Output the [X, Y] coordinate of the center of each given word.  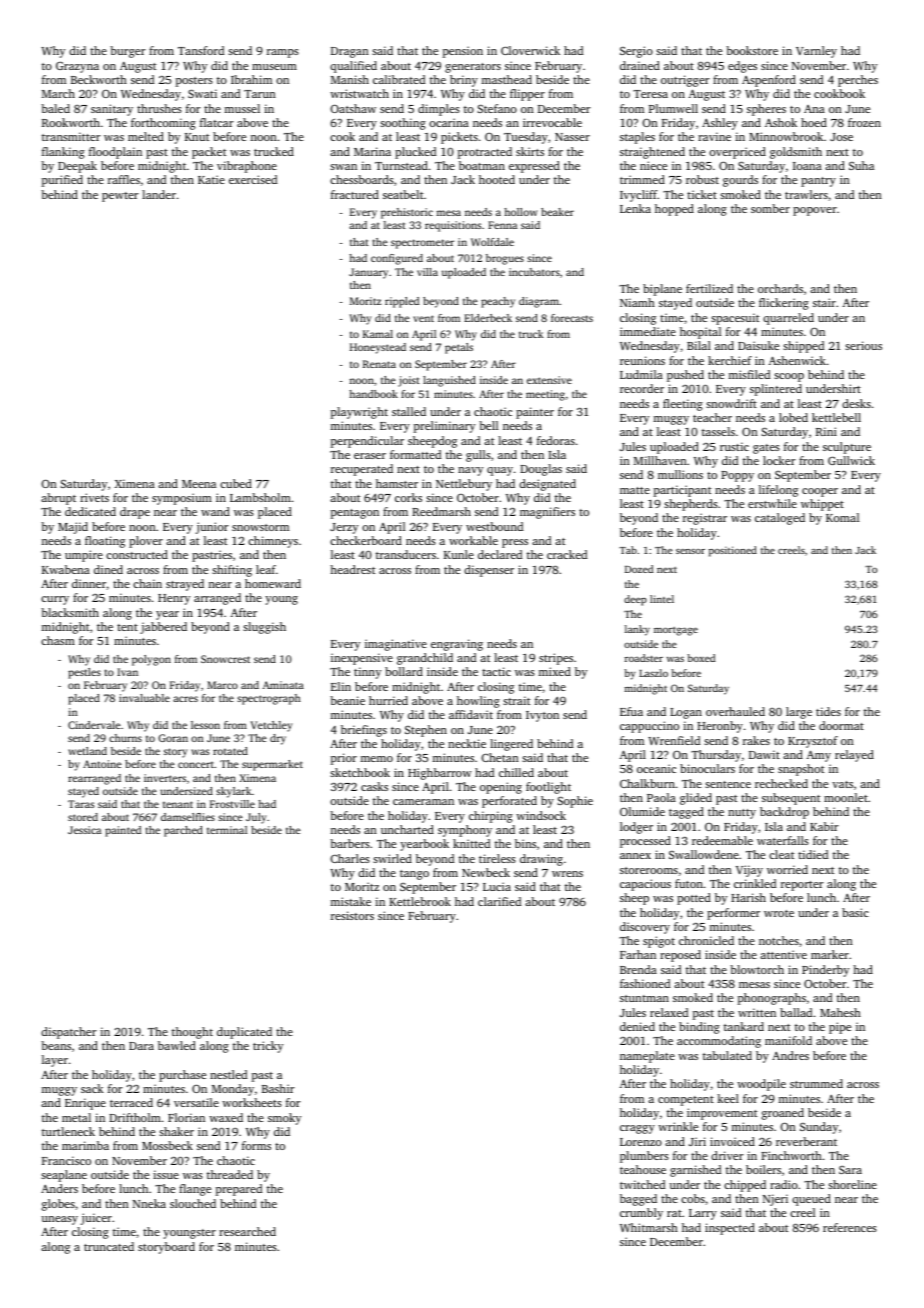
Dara [141, 1046]
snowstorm [260, 527]
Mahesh [840, 1012]
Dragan [350, 52]
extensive [549, 380]
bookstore [752, 50]
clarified [499, 901]
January [368, 273]
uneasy [59, 1220]
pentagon [354, 514]
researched [247, 1231]
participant [682, 491]
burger [128, 52]
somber [770, 208]
